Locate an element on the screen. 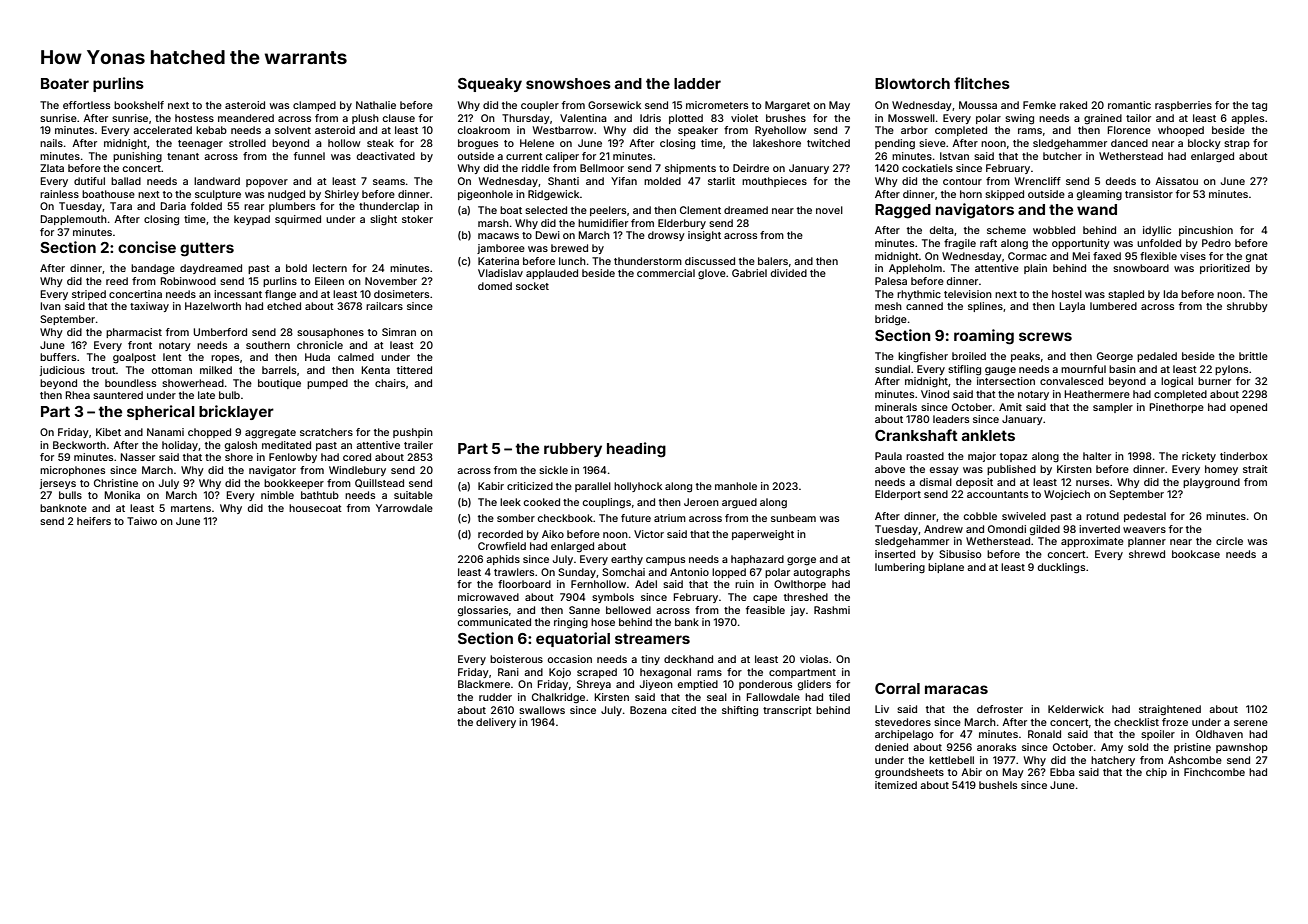 This screenshot has width=1308, height=924. convalesced is located at coordinates (1071, 381).
